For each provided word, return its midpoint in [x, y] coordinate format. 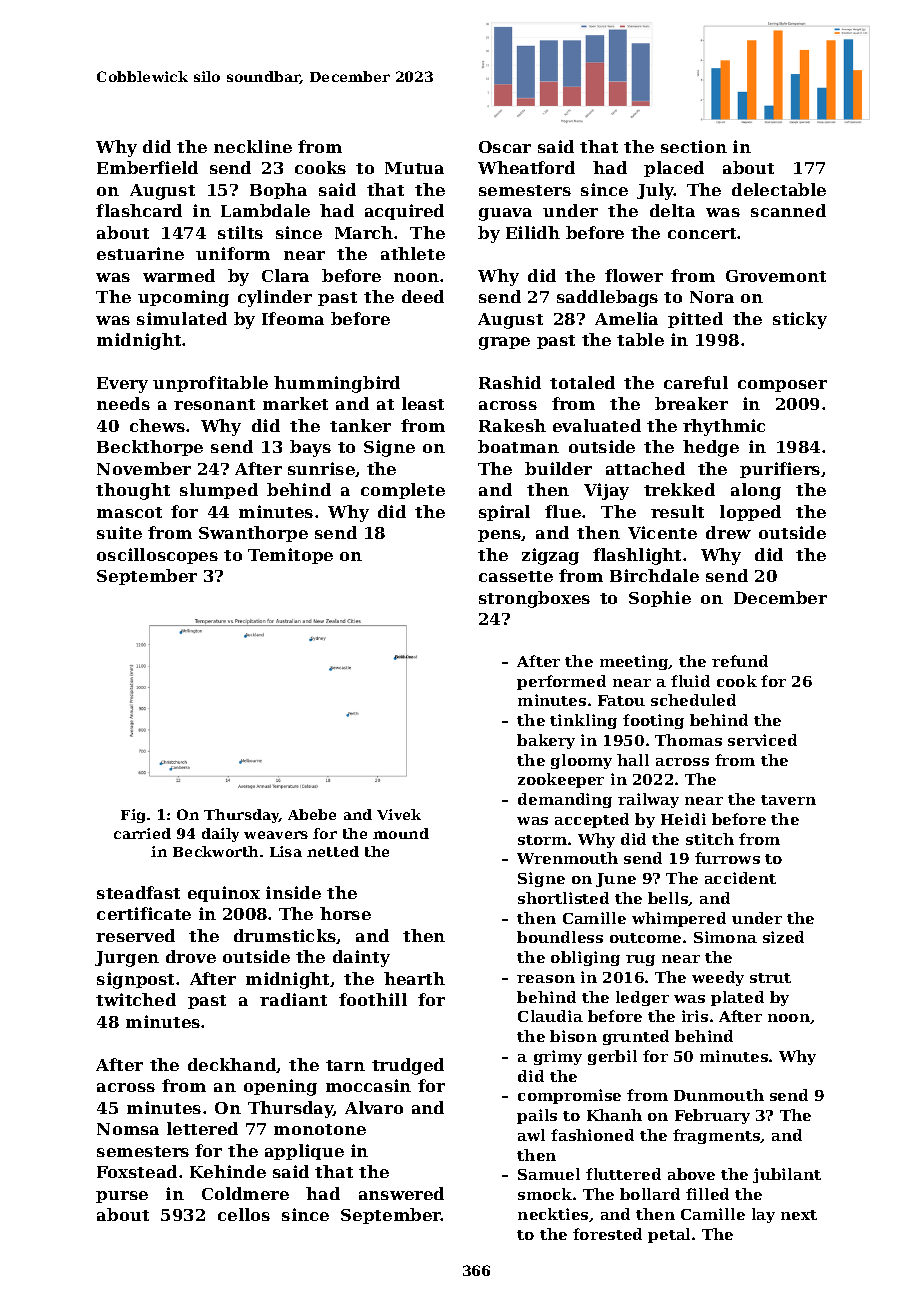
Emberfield [147, 167]
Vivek [399, 814]
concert [703, 233]
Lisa [286, 851]
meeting [634, 662]
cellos [244, 1214]
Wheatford [526, 167]
